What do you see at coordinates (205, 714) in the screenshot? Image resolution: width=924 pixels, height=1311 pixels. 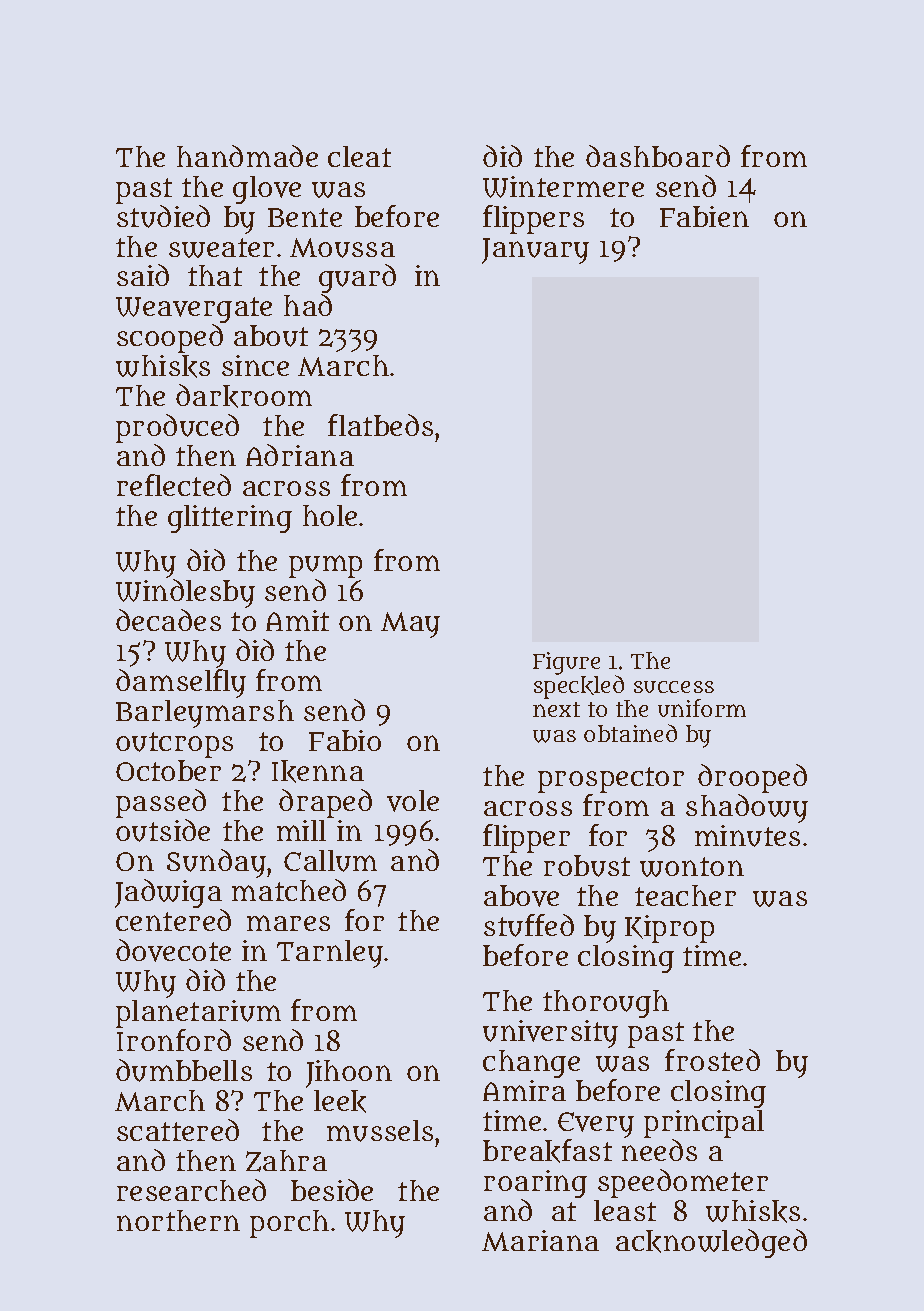 I see `Barleymarsh` at bounding box center [205, 714].
